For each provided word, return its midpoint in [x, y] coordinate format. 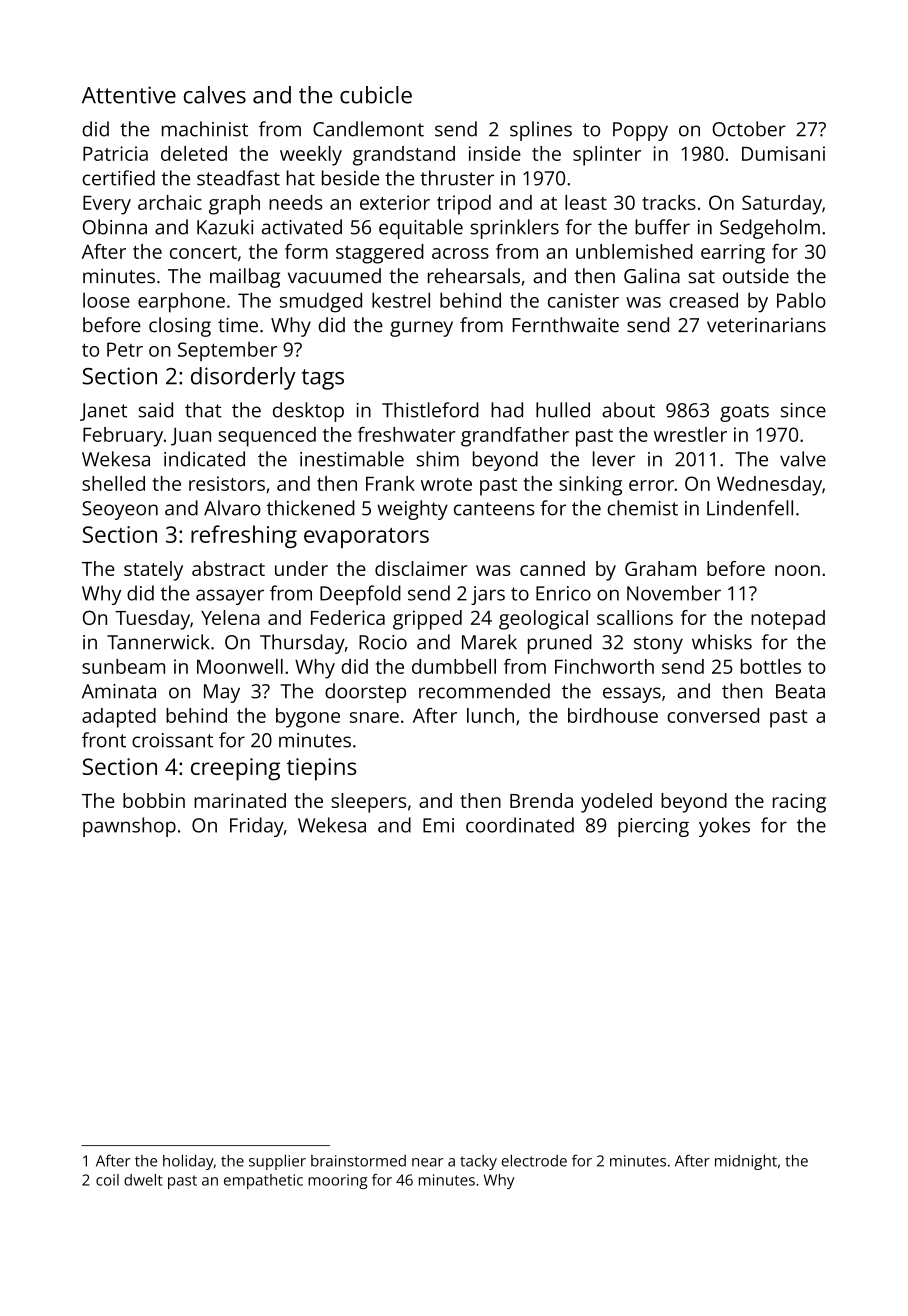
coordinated [520, 825]
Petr [125, 349]
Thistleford [430, 410]
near [428, 1162]
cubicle [376, 95]
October [749, 129]
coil [107, 1180]
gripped [427, 620]
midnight [746, 1162]
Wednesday [769, 486]
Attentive [129, 95]
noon [797, 570]
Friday [257, 827]
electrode [534, 1161]
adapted [119, 718]
